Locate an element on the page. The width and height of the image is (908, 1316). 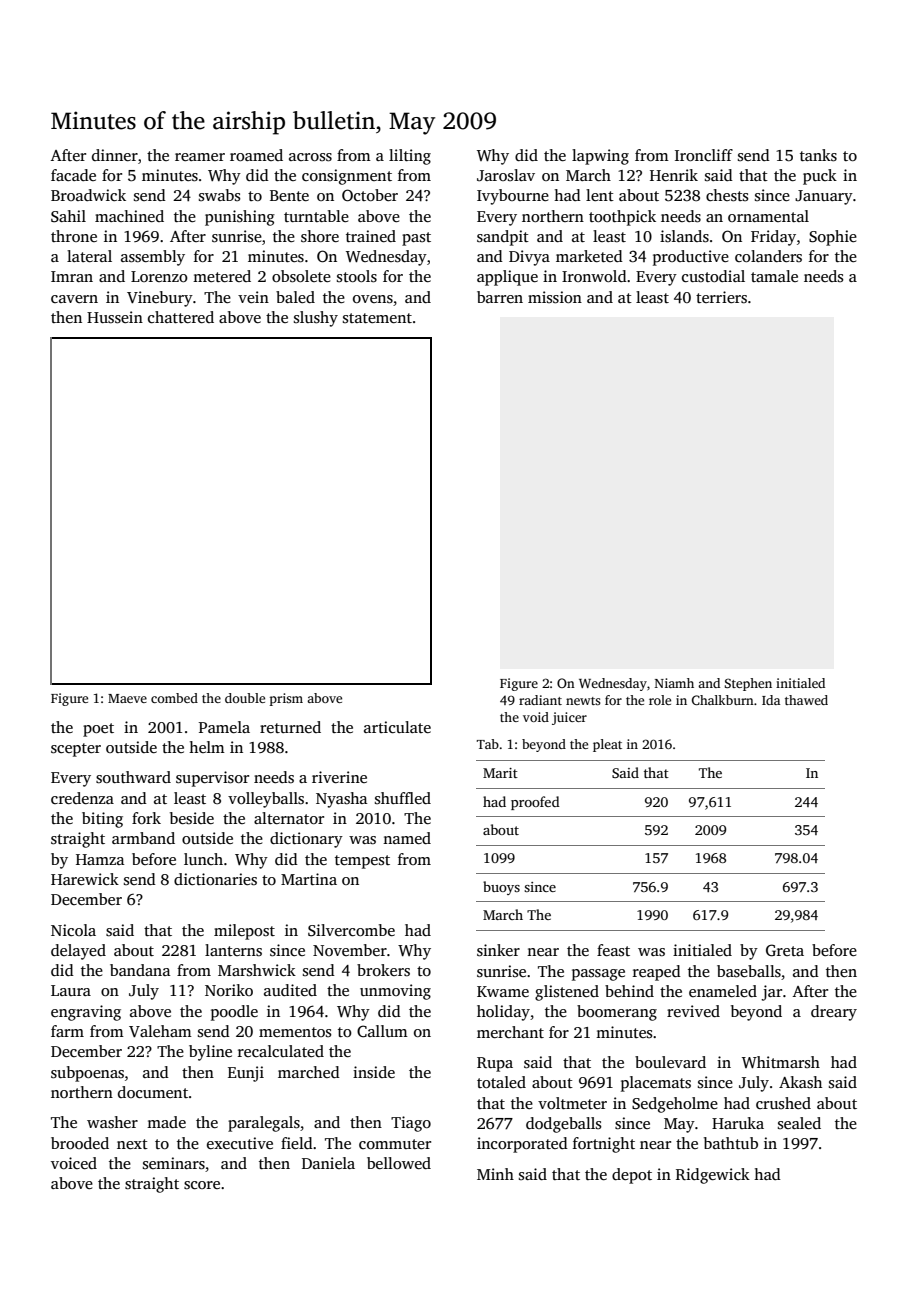
radiant is located at coordinates (540, 700).
